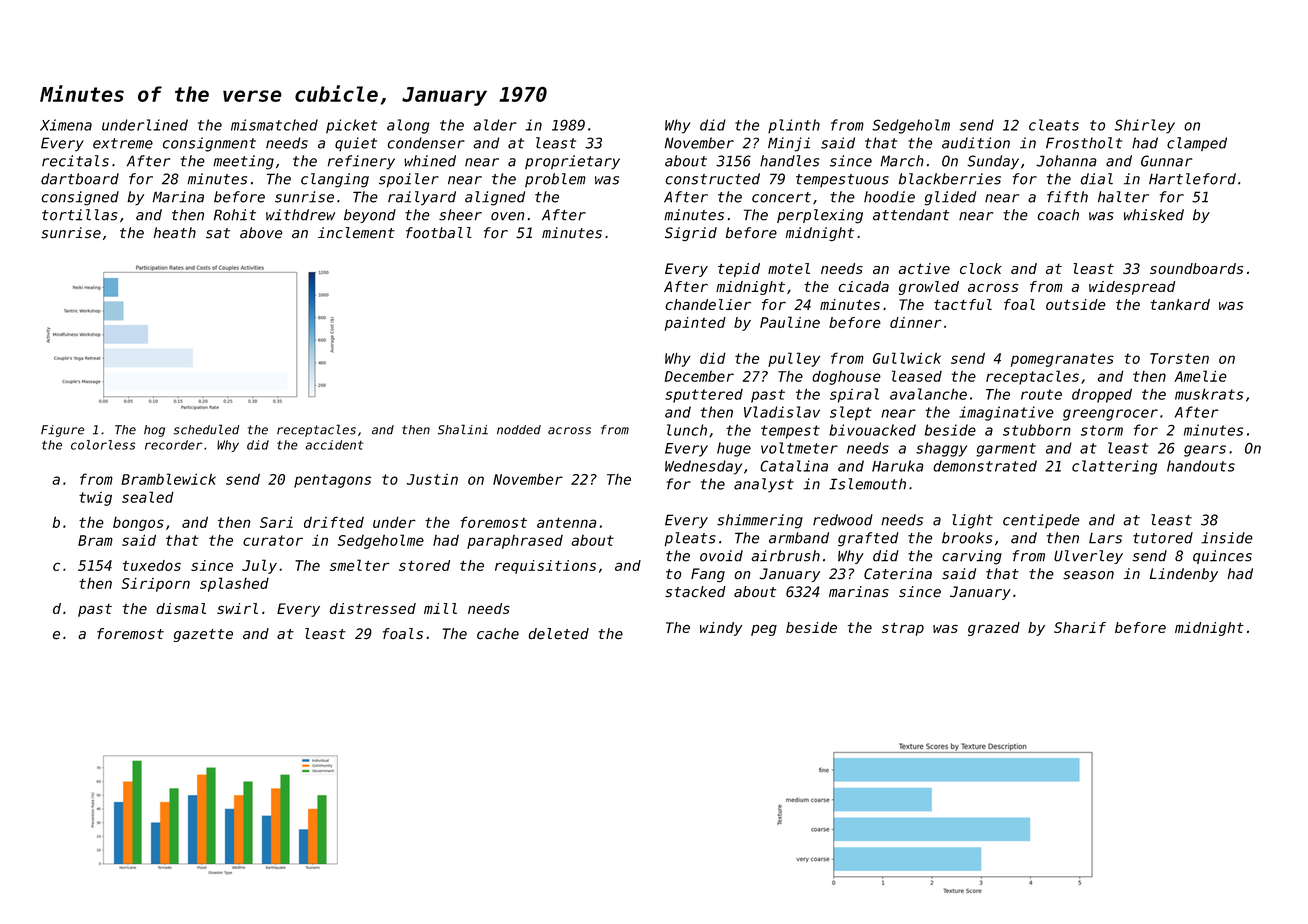 The image size is (1308, 924). What do you see at coordinates (794, 126) in the screenshot?
I see `plinth` at bounding box center [794, 126].
